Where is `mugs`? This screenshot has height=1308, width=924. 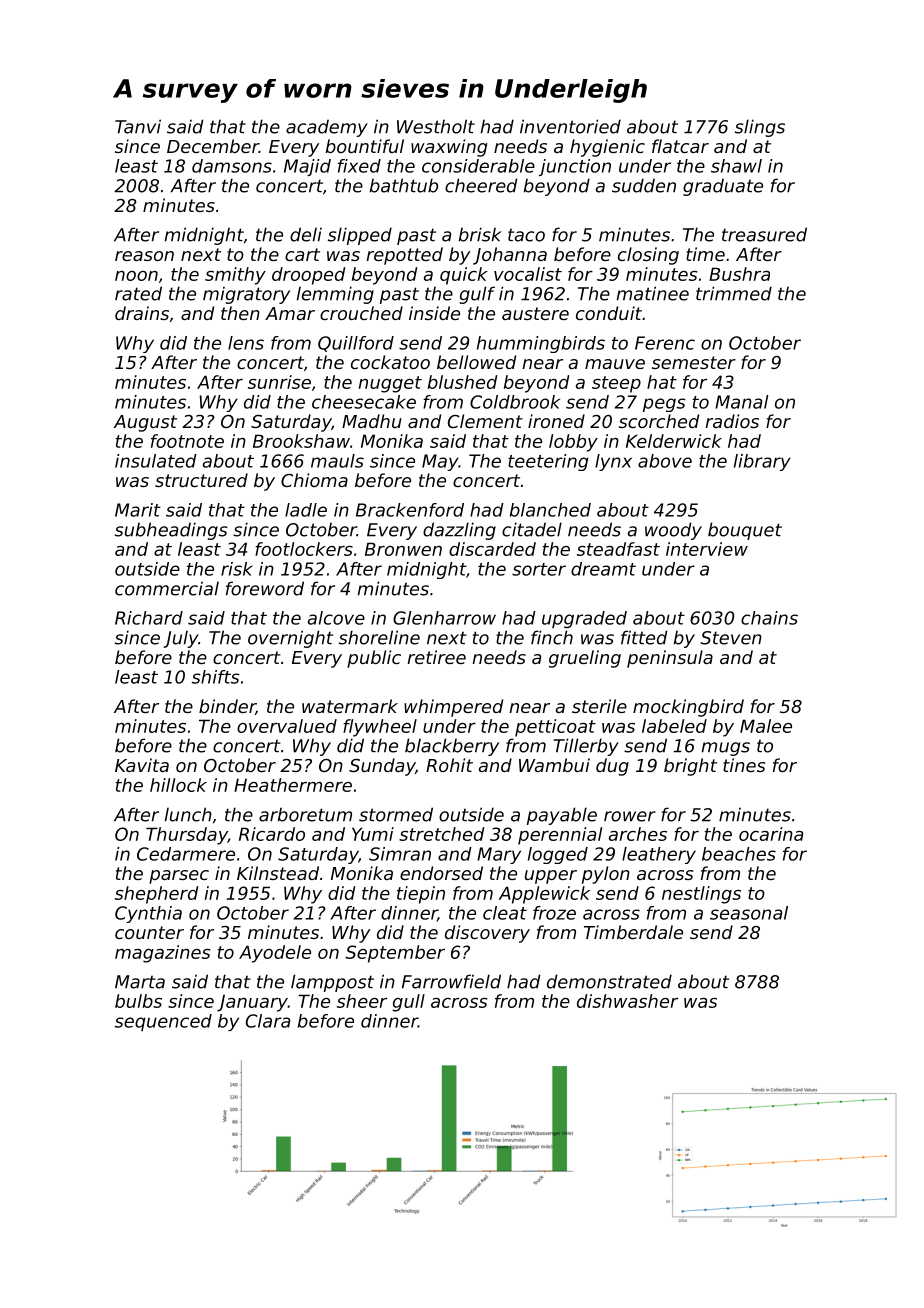 mugs is located at coordinates (726, 749).
